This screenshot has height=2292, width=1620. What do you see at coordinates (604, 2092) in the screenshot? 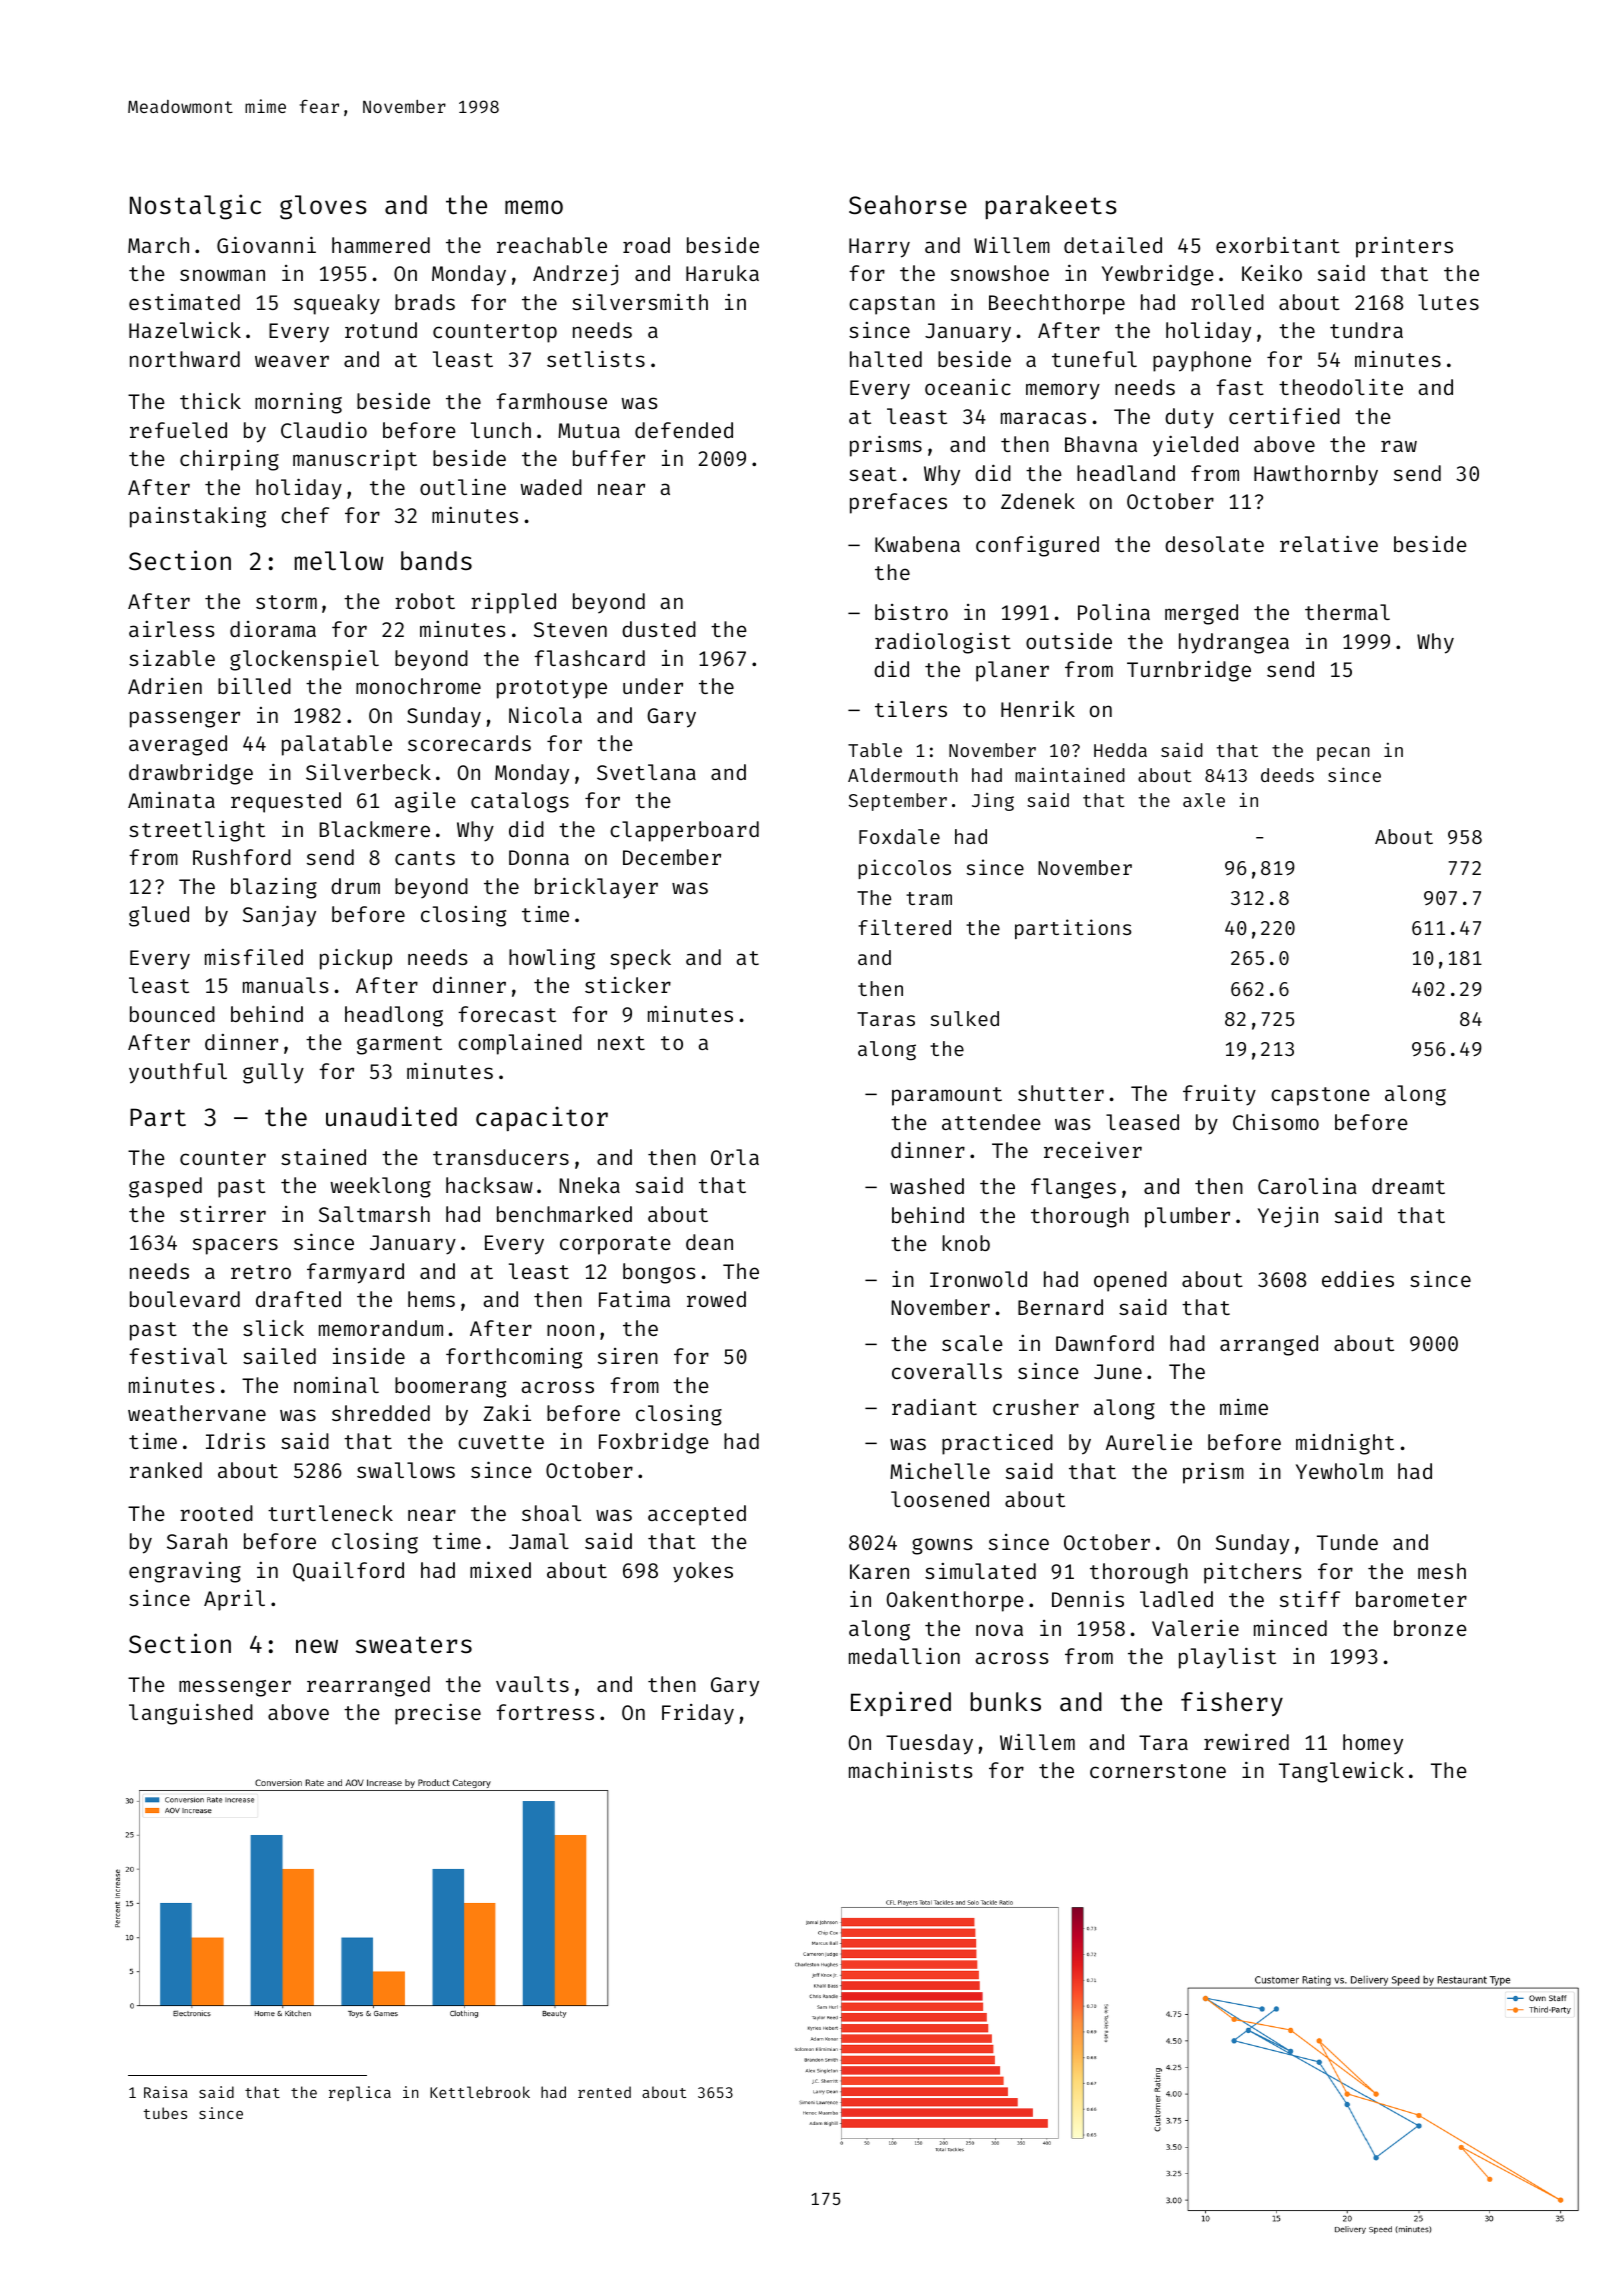
I see `rented` at bounding box center [604, 2092].
